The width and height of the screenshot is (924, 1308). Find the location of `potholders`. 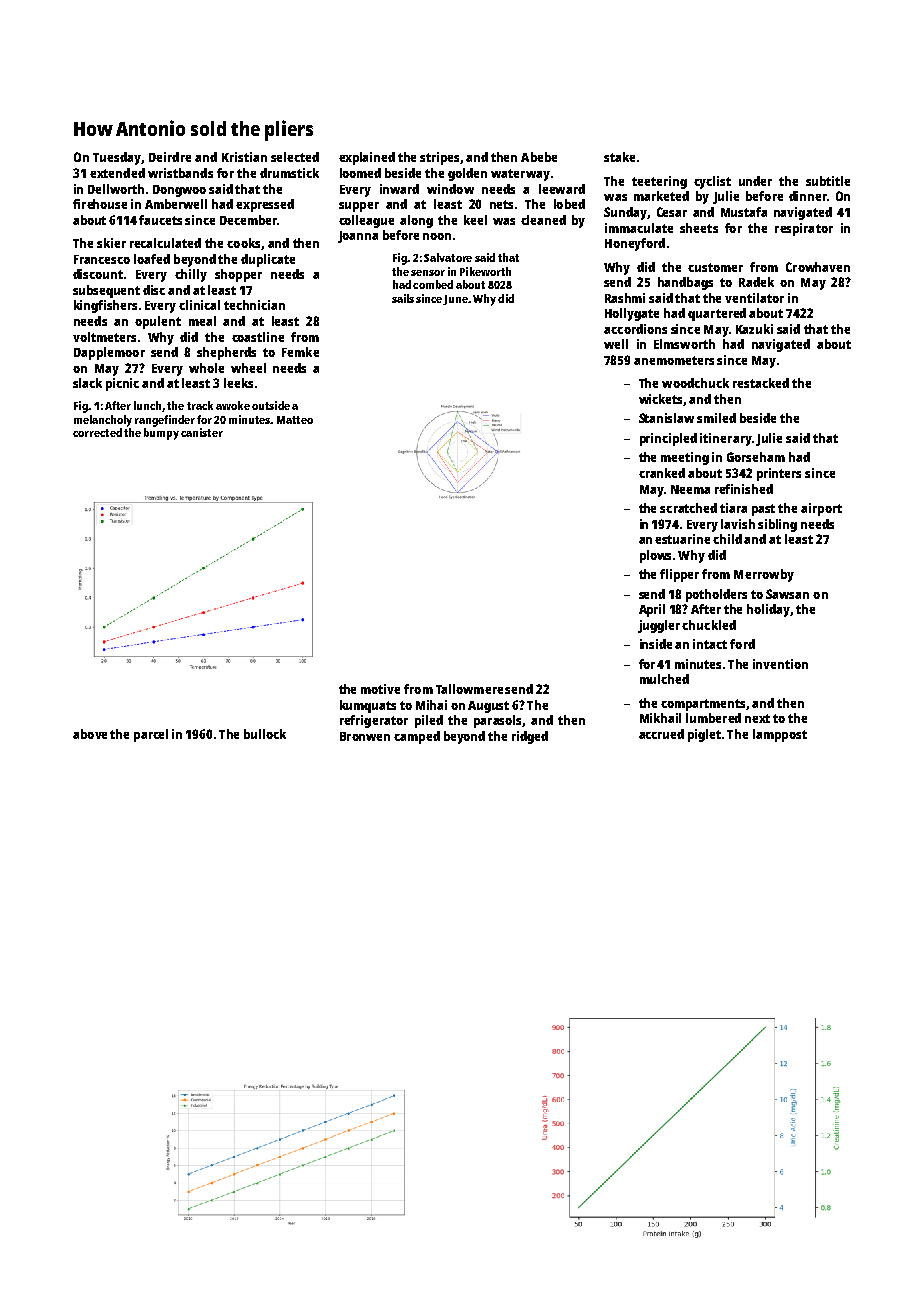

potholders is located at coordinates (716, 595).
